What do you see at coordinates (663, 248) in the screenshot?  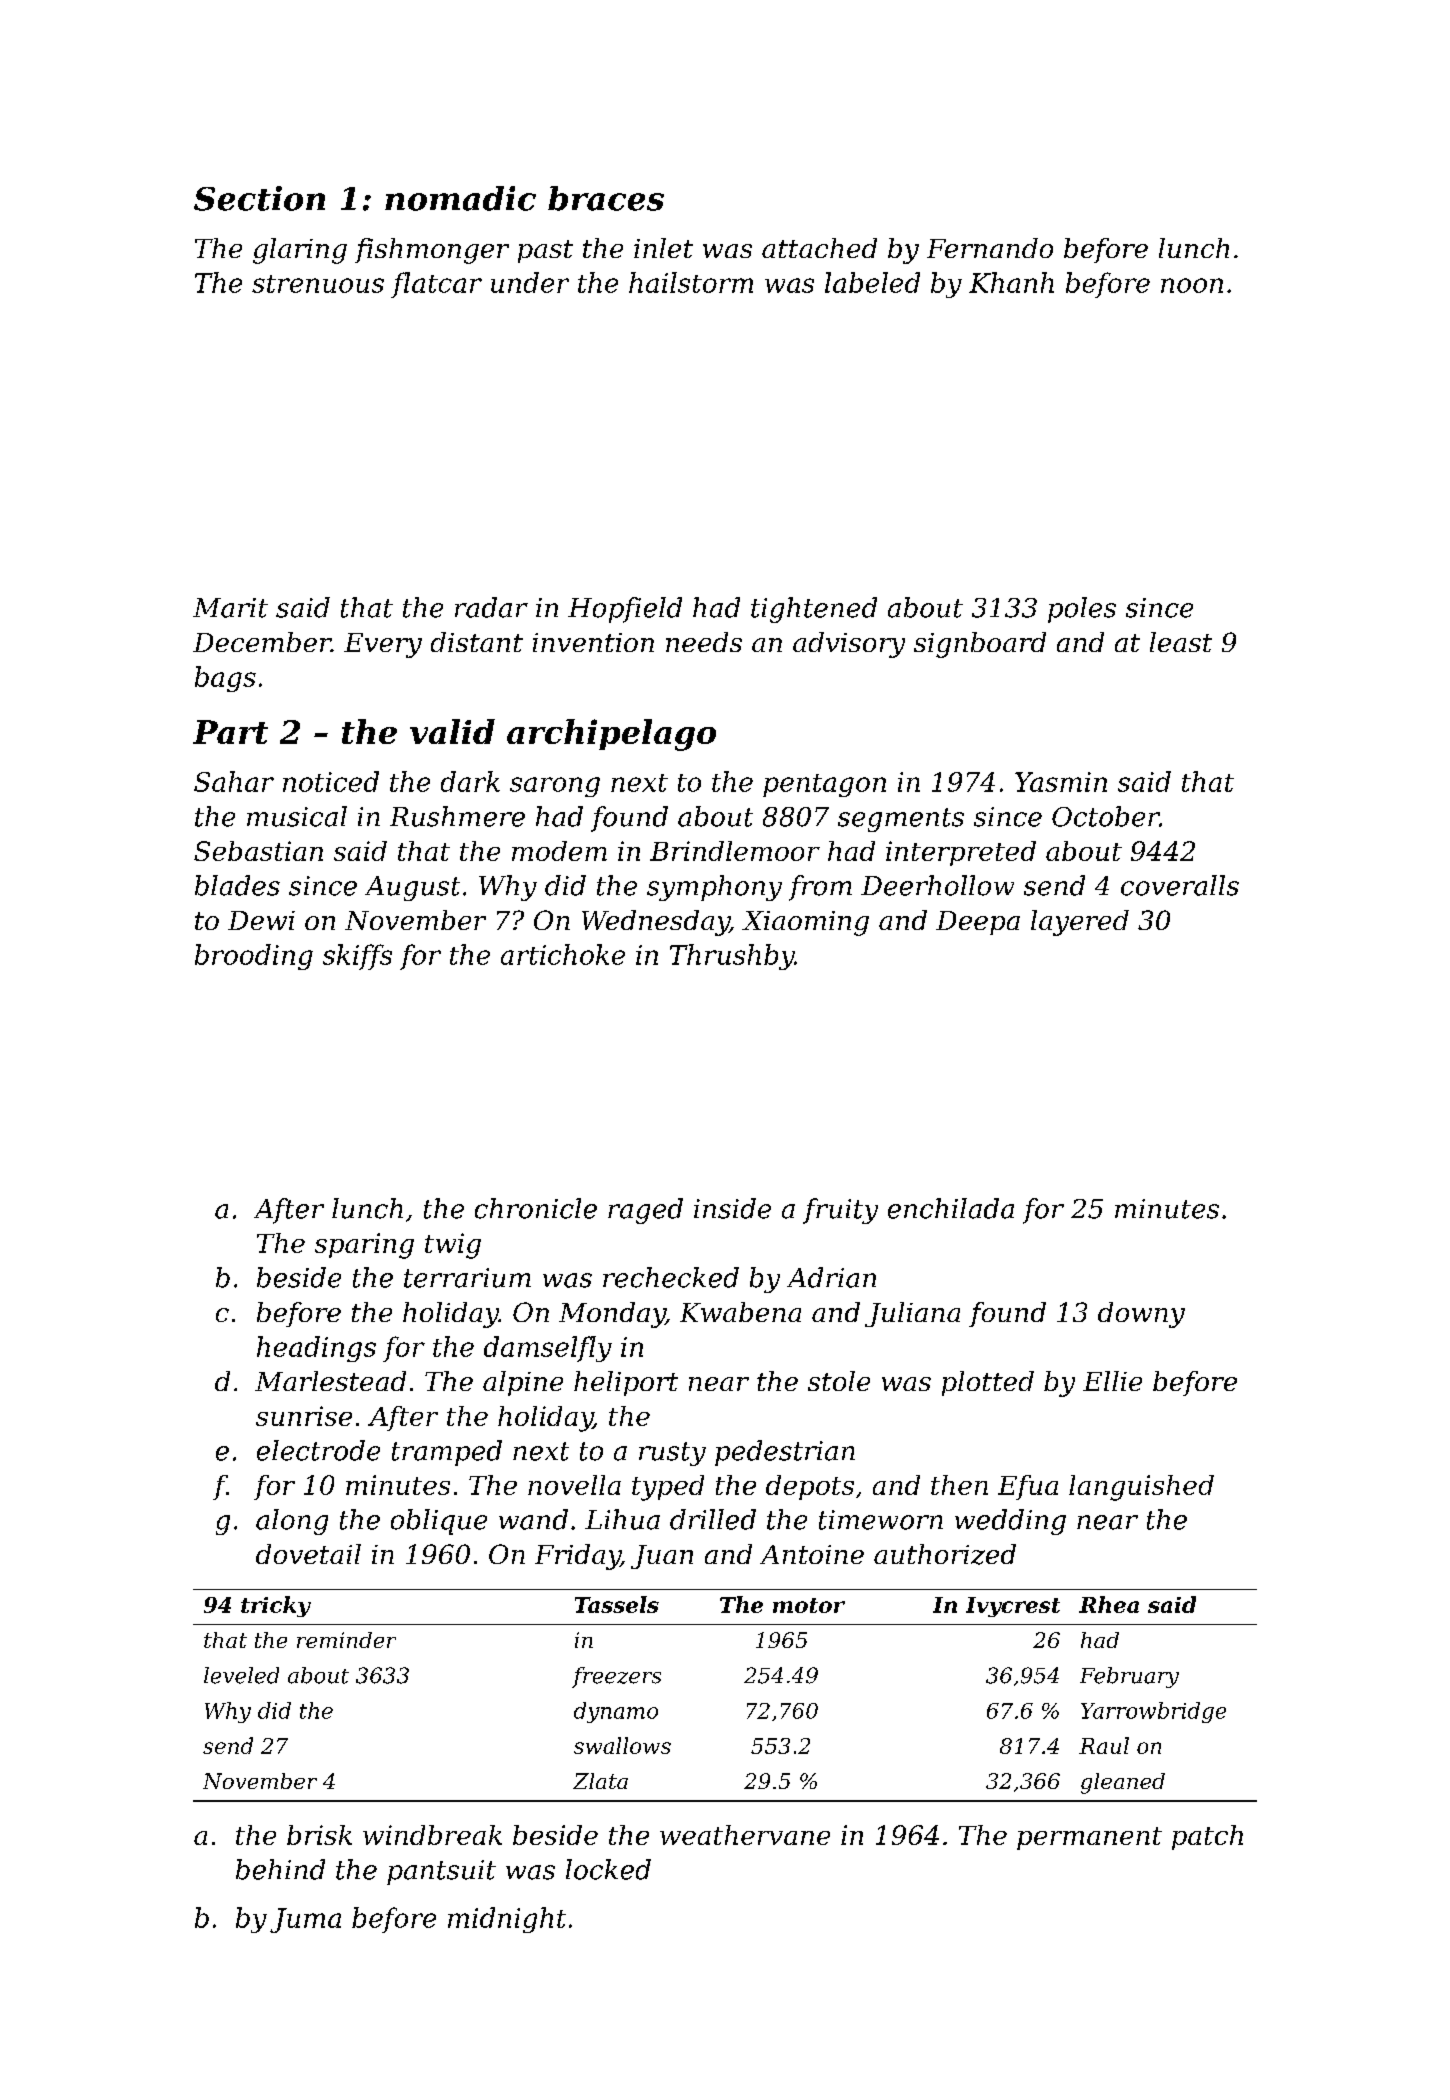 I see `inlet` at bounding box center [663, 248].
